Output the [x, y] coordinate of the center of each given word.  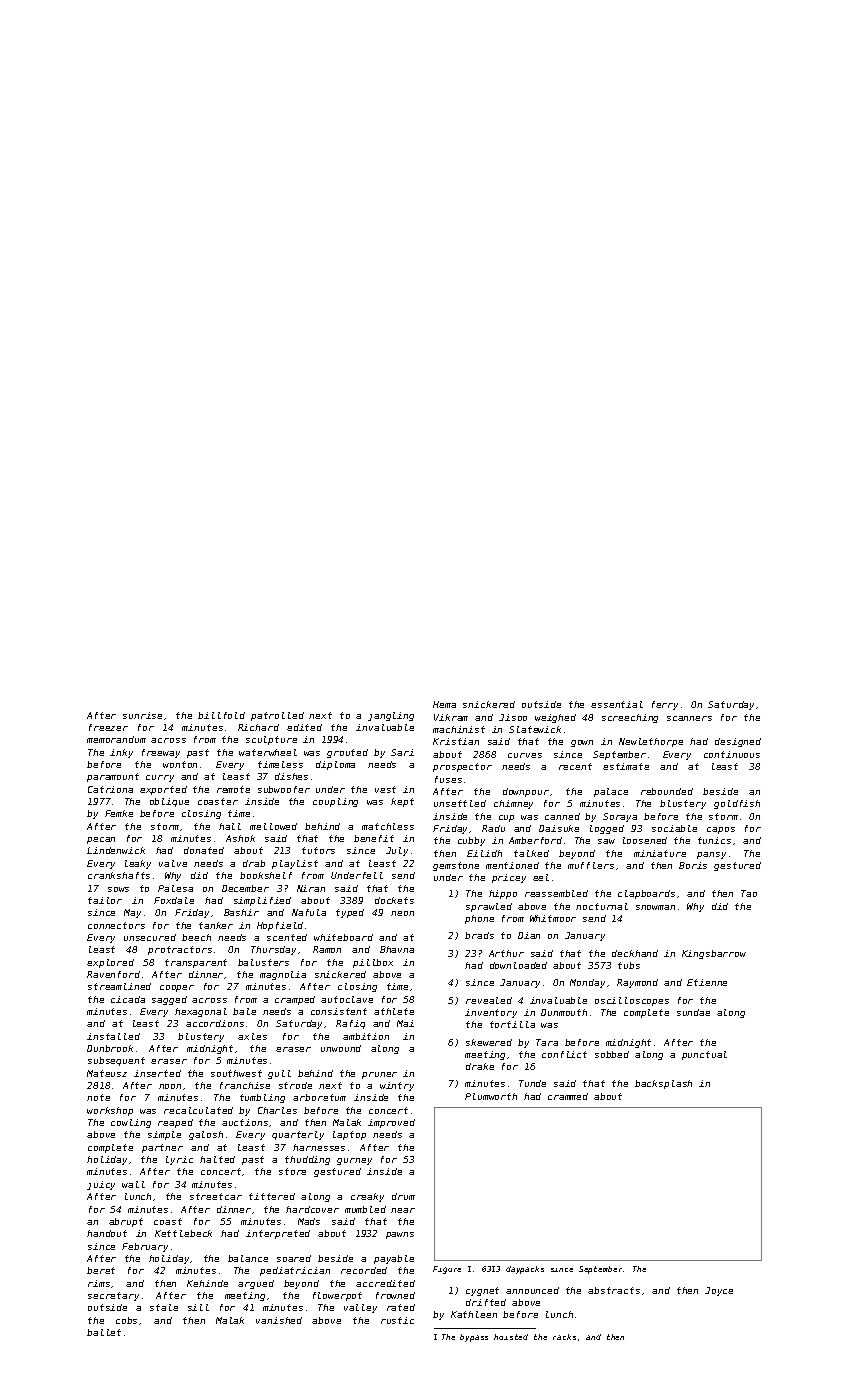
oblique [169, 802]
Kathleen [474, 1314]
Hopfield [280, 926]
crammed [568, 1096]
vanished [279, 1320]
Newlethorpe [651, 742]
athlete [394, 1011]
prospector [462, 767]
